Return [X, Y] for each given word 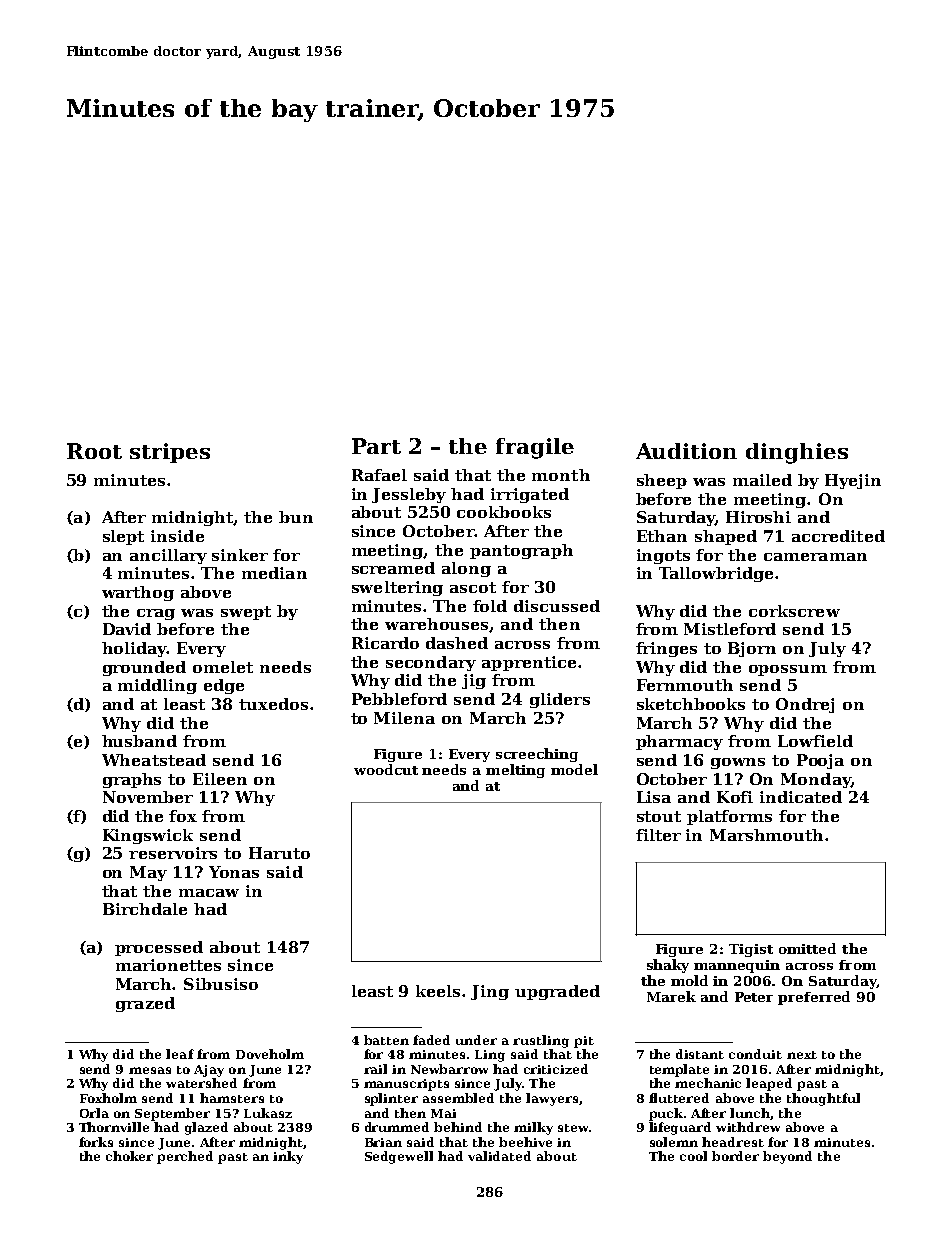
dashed [457, 643]
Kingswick [148, 836]
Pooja [820, 761]
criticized [556, 1069]
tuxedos [273, 704]
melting [515, 771]
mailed [762, 480]
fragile [535, 448]
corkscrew [794, 611]
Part [376, 446]
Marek [671, 996]
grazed [145, 1004]
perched [185, 1157]
